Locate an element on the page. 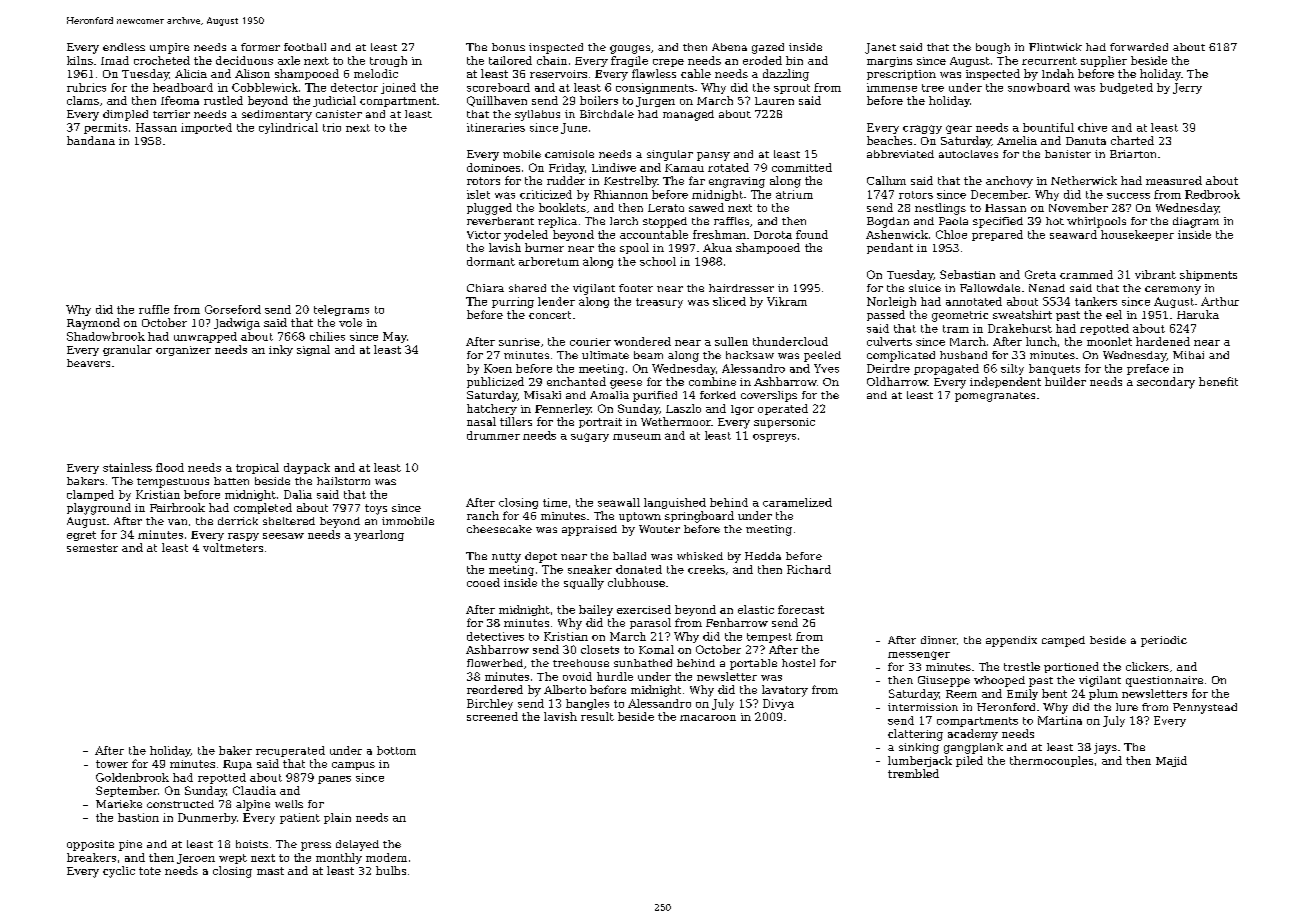 The image size is (1308, 924). Janet is located at coordinates (880, 48).
